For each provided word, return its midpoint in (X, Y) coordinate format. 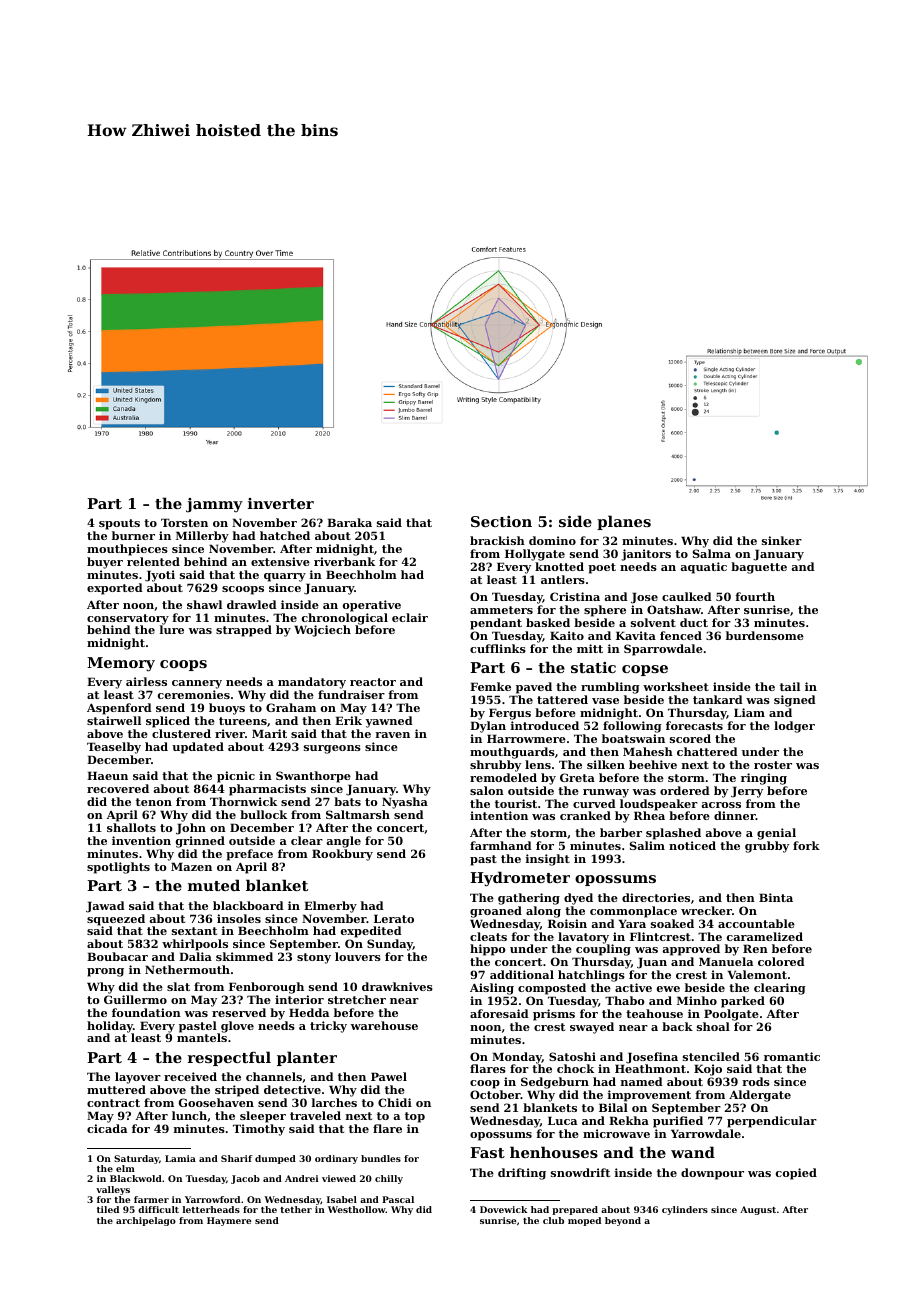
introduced (545, 725)
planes (624, 522)
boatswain (633, 738)
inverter (281, 503)
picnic (236, 777)
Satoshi (572, 1056)
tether (296, 1209)
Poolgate (731, 1015)
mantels (202, 1037)
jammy (214, 505)
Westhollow (357, 1209)
